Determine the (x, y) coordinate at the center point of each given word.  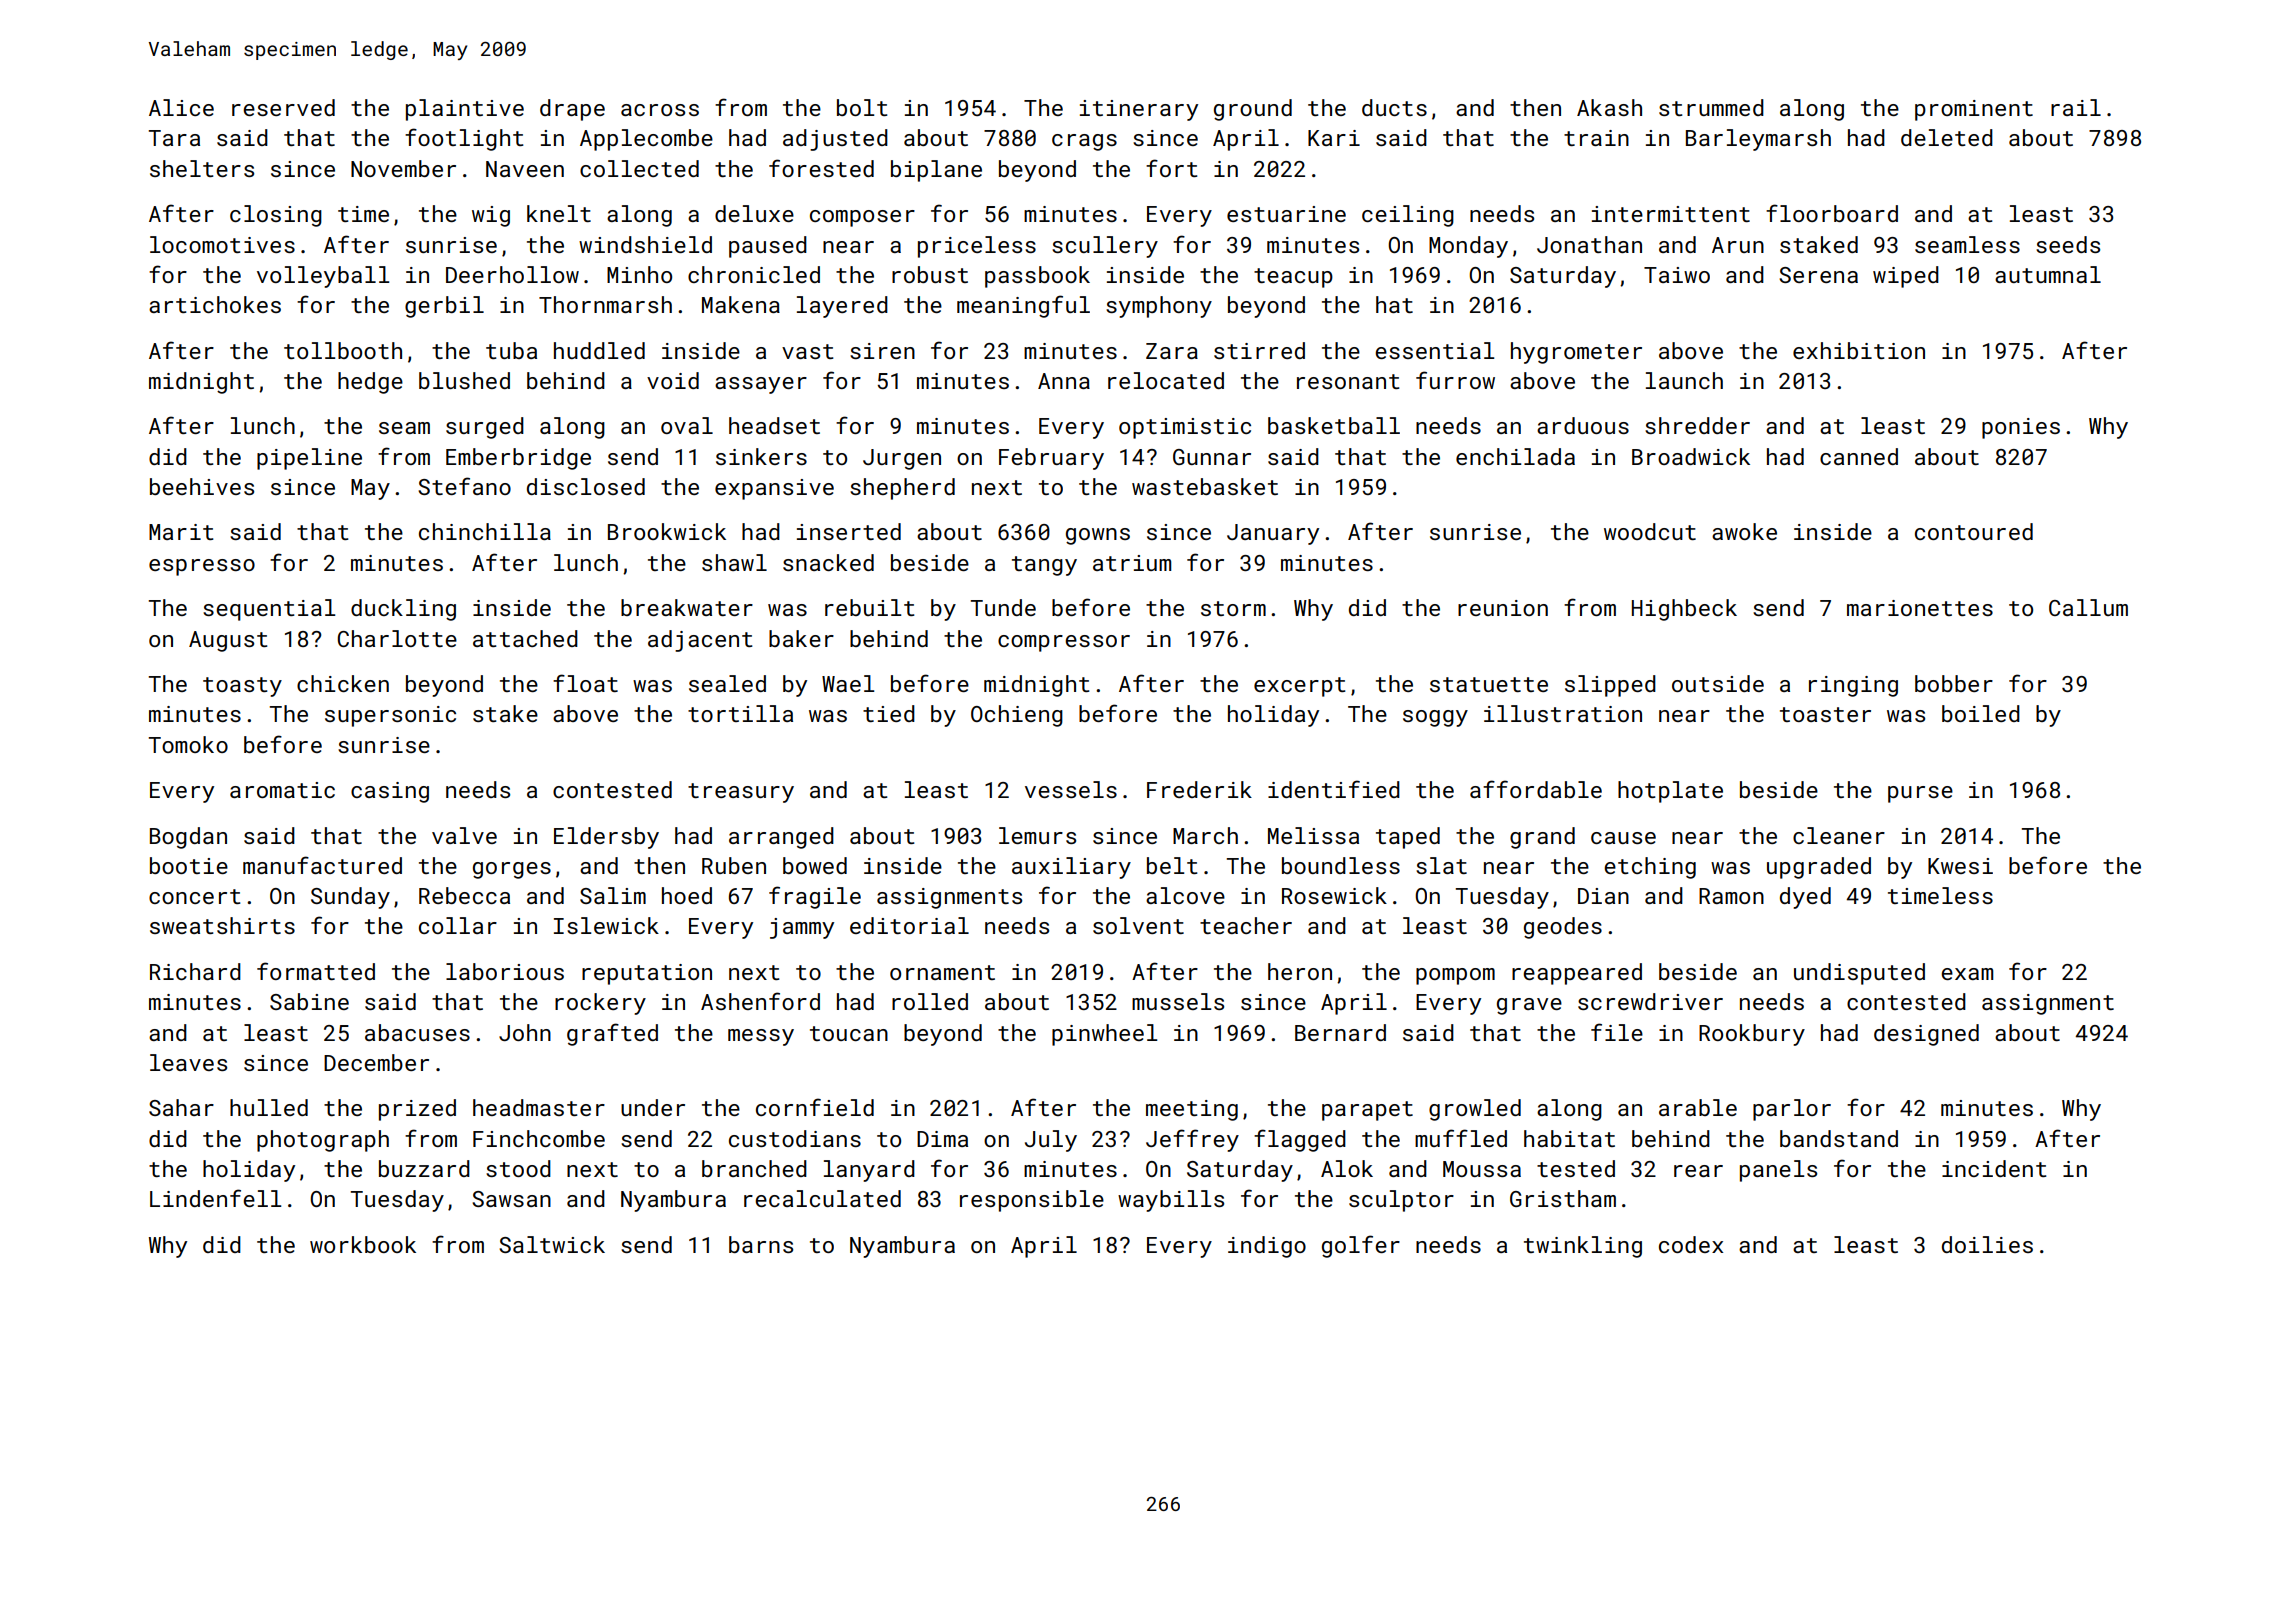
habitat (1569, 1138)
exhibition (1859, 350)
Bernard (1340, 1032)
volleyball (323, 277)
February (1051, 459)
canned (1859, 456)
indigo (1267, 1247)
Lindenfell (215, 1198)
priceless (977, 247)
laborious (505, 971)
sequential (269, 610)
